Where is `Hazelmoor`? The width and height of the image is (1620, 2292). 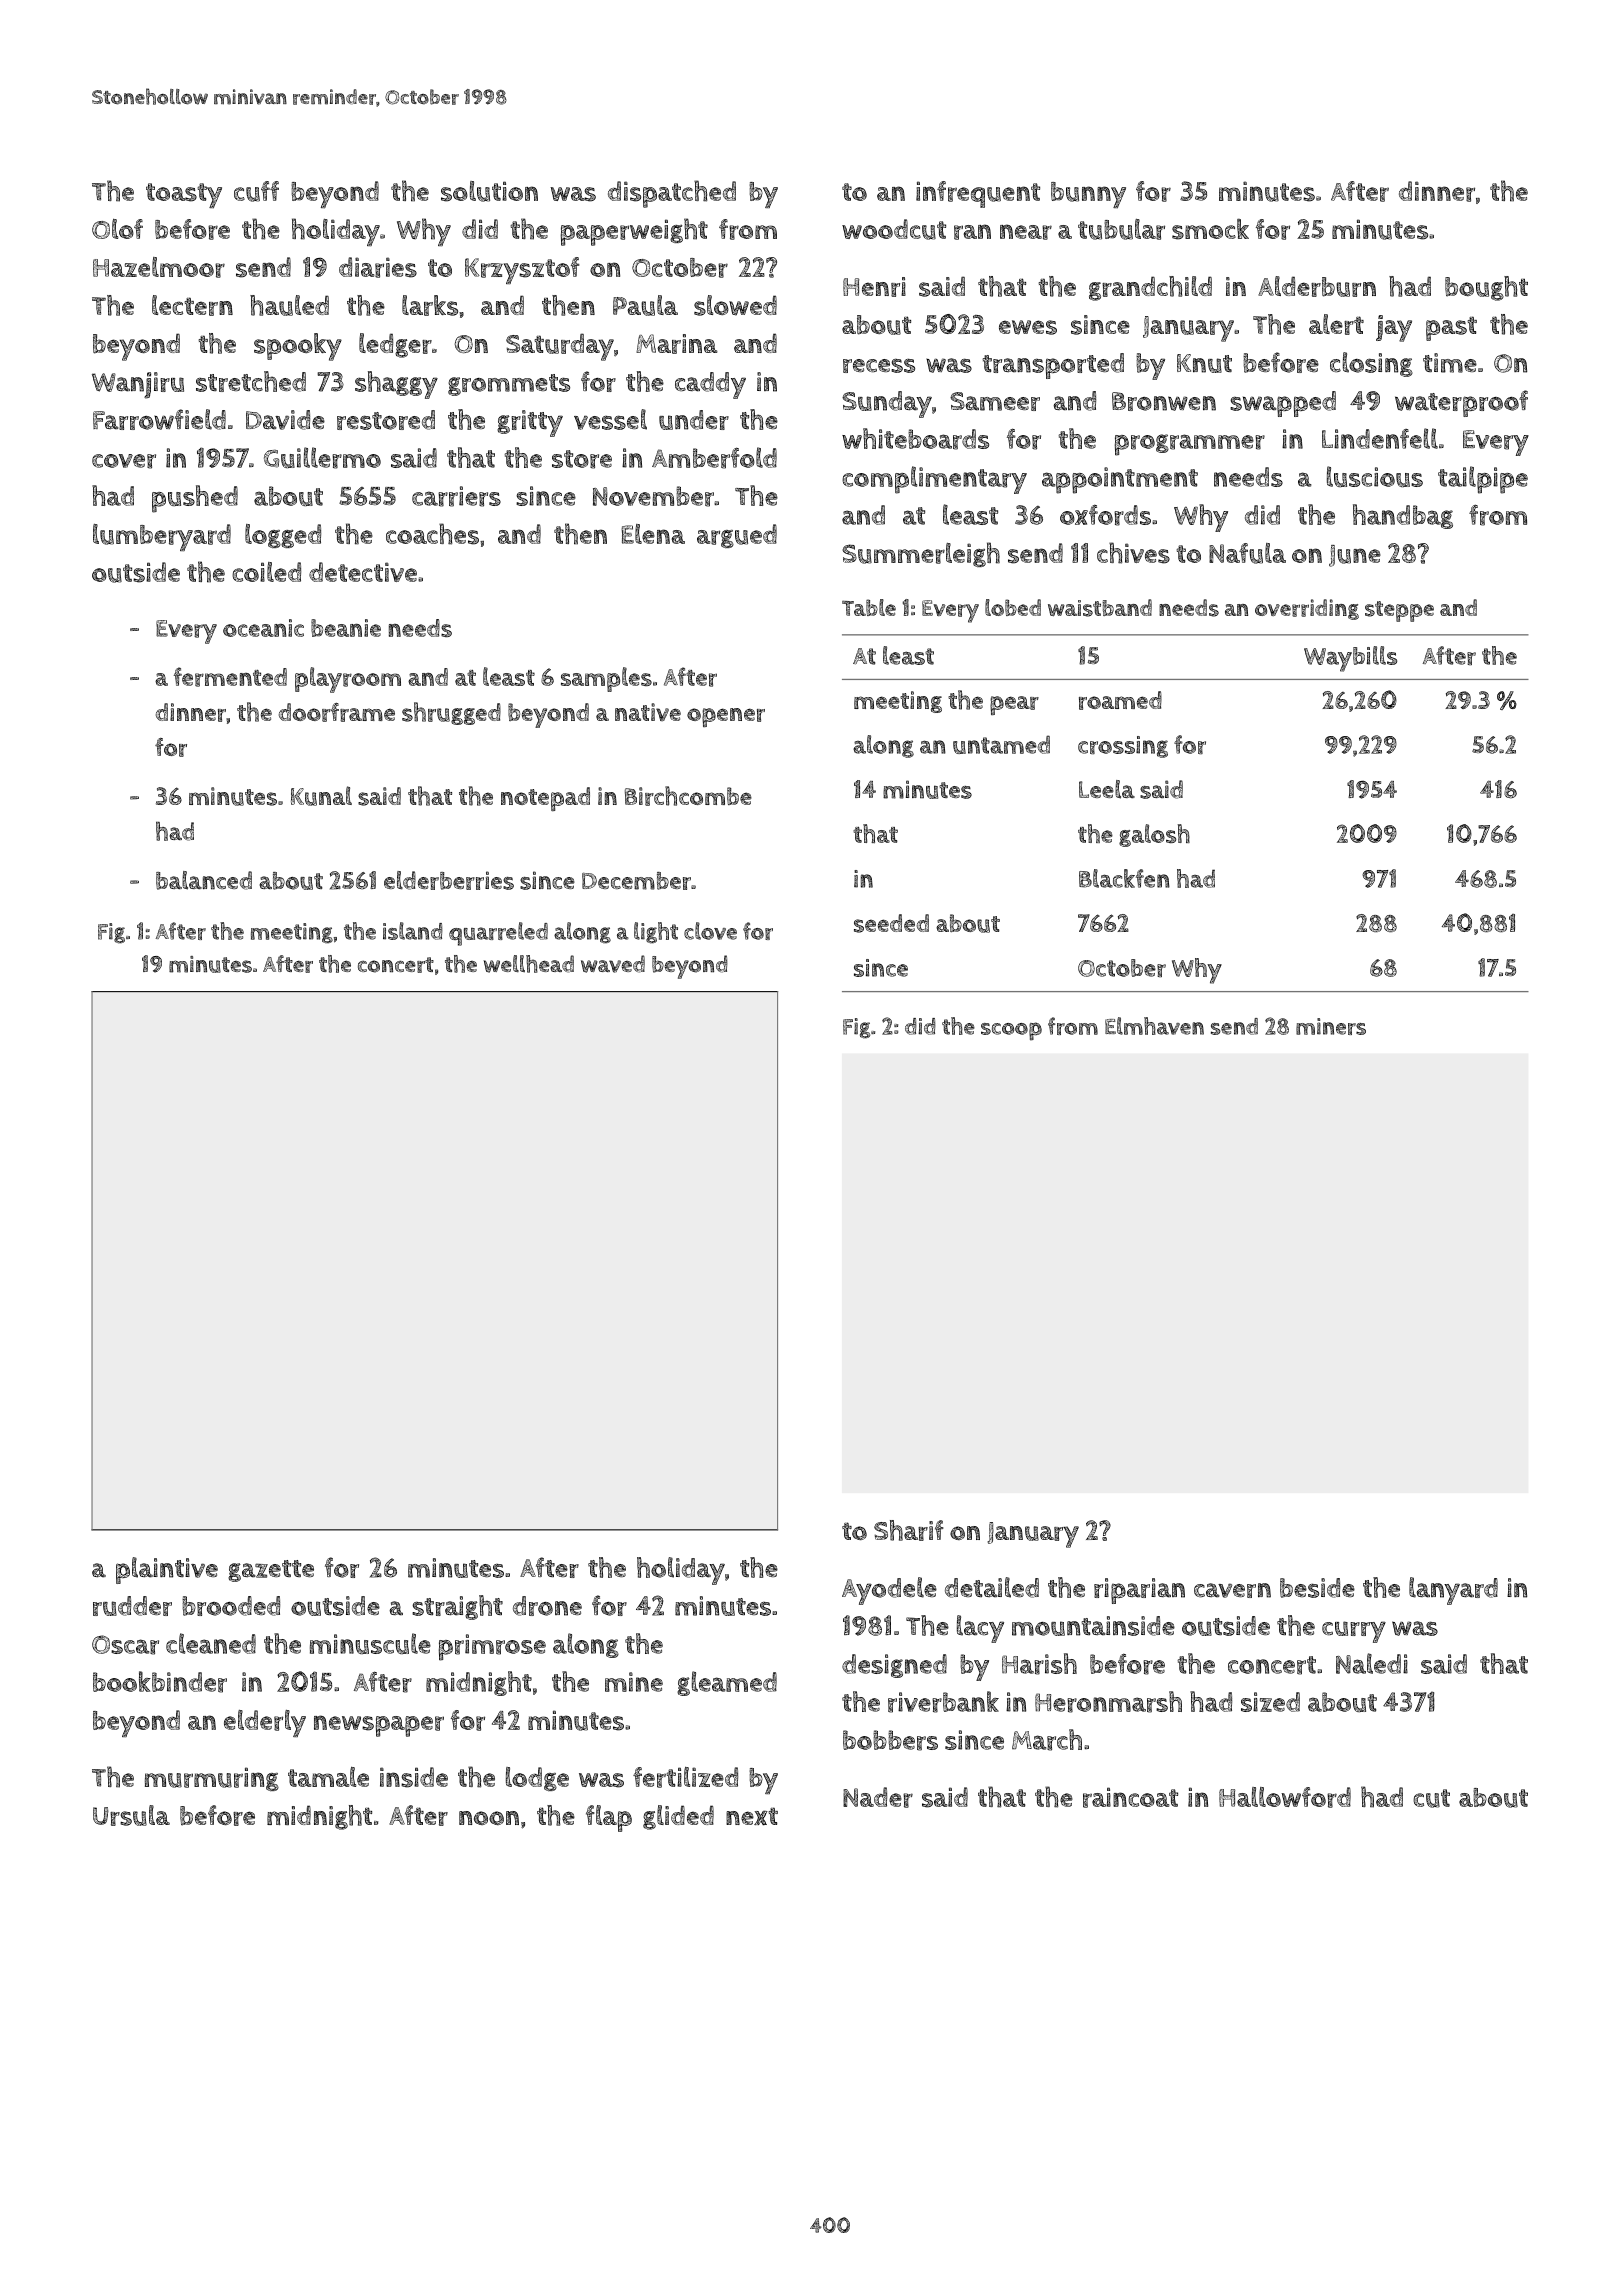 Hazelmoor is located at coordinates (159, 267).
